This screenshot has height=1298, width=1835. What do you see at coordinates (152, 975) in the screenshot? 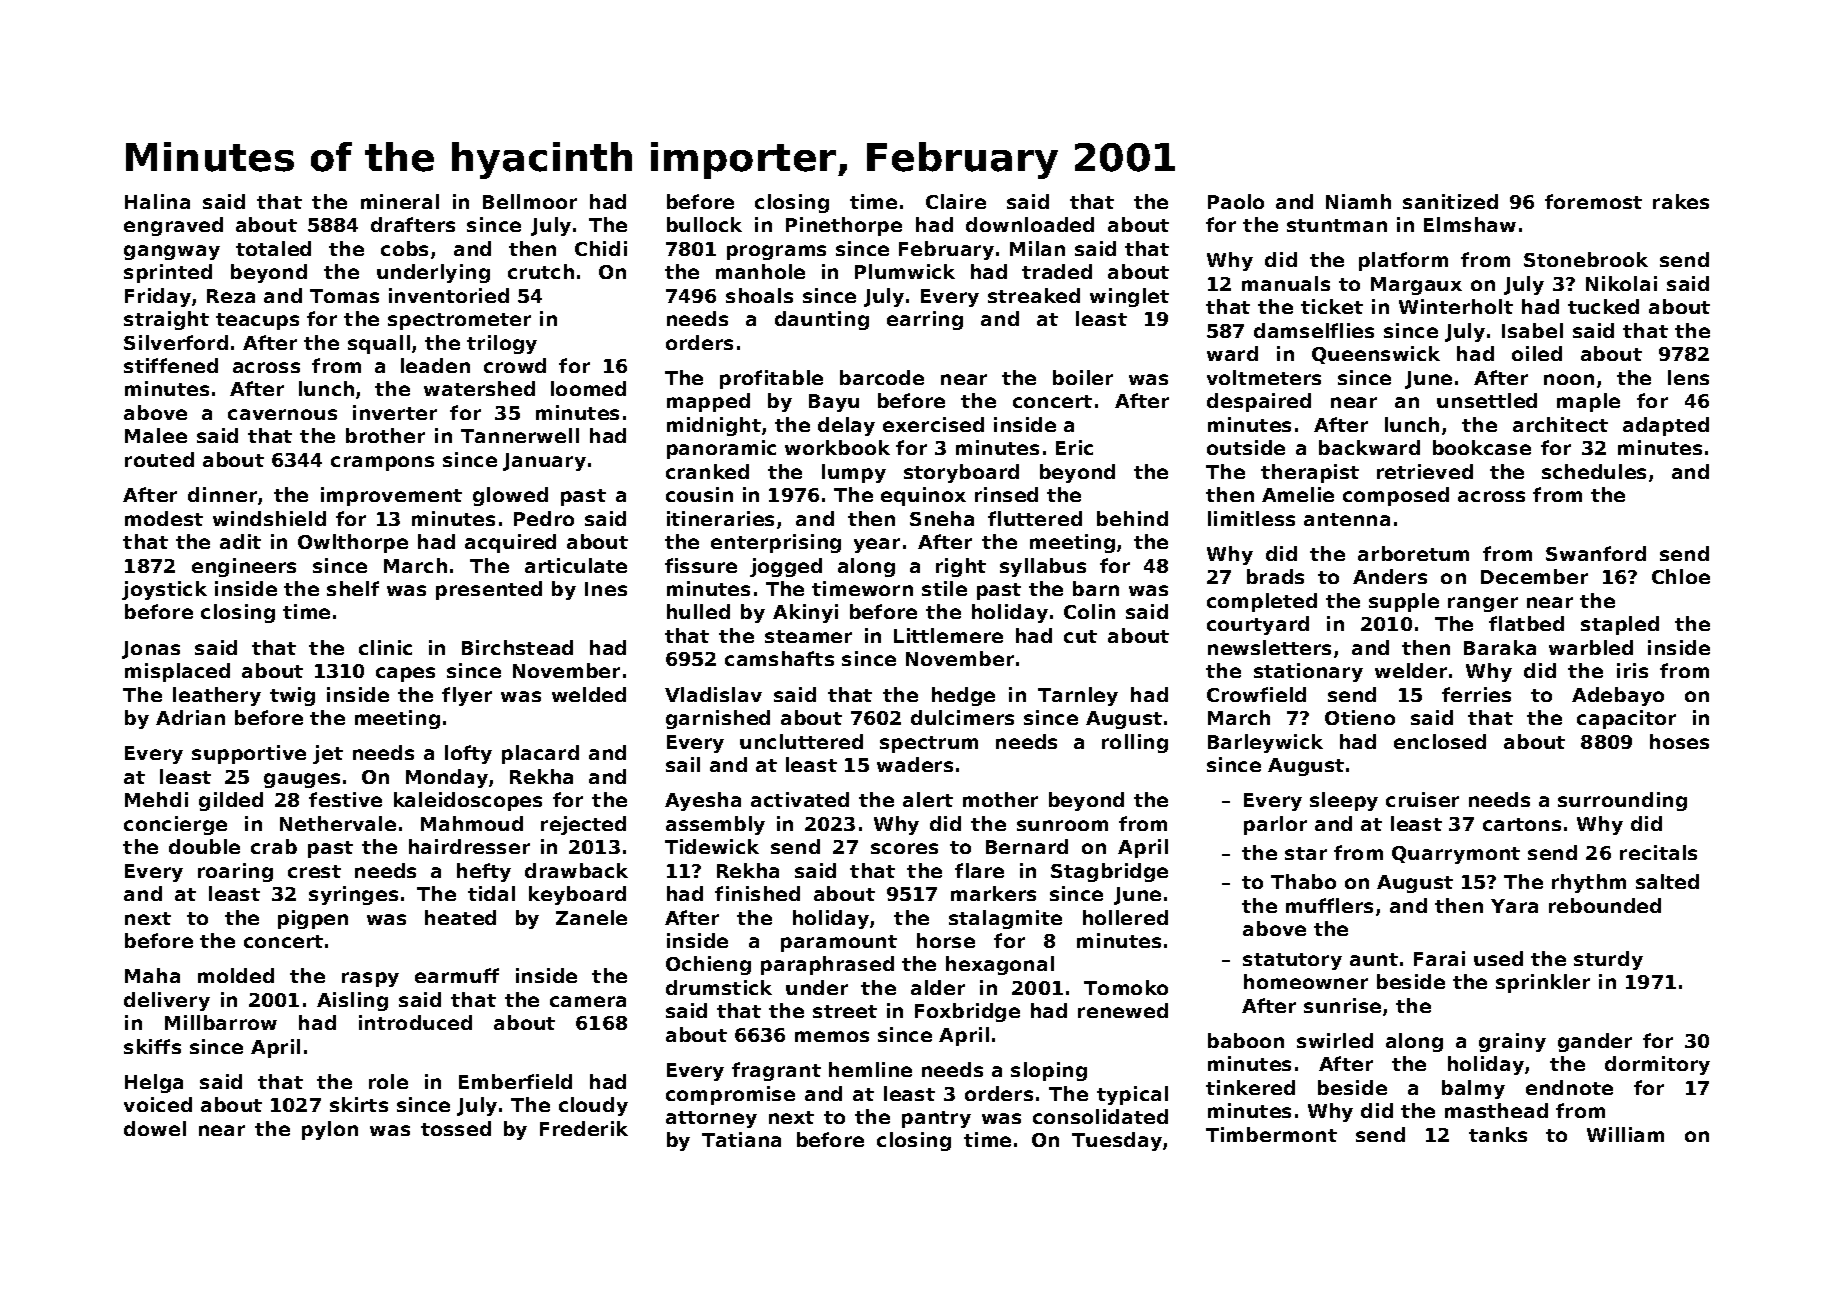
I see `Maha` at bounding box center [152, 975].
